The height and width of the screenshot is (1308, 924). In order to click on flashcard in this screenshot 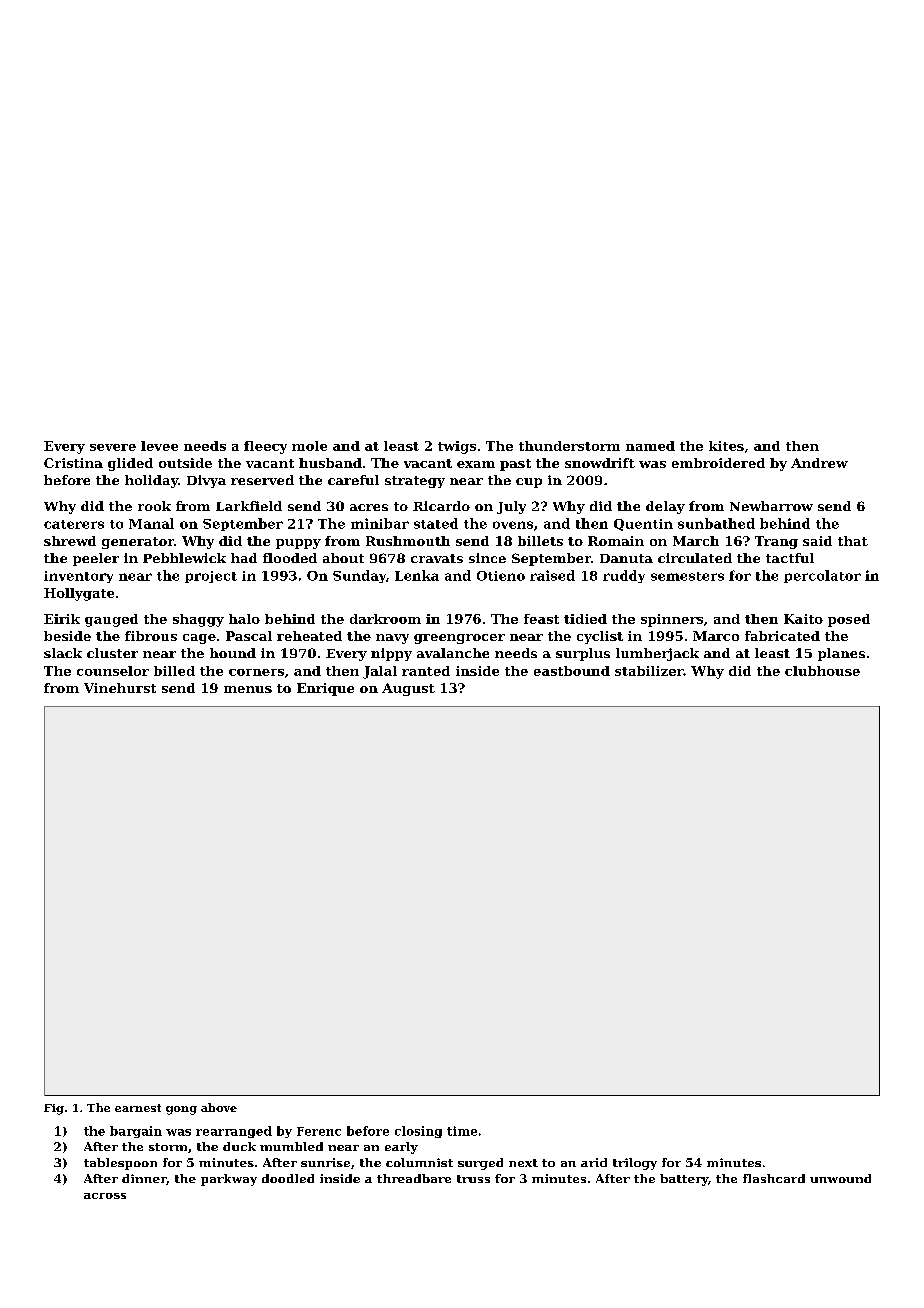, I will do `click(774, 1178)`.
